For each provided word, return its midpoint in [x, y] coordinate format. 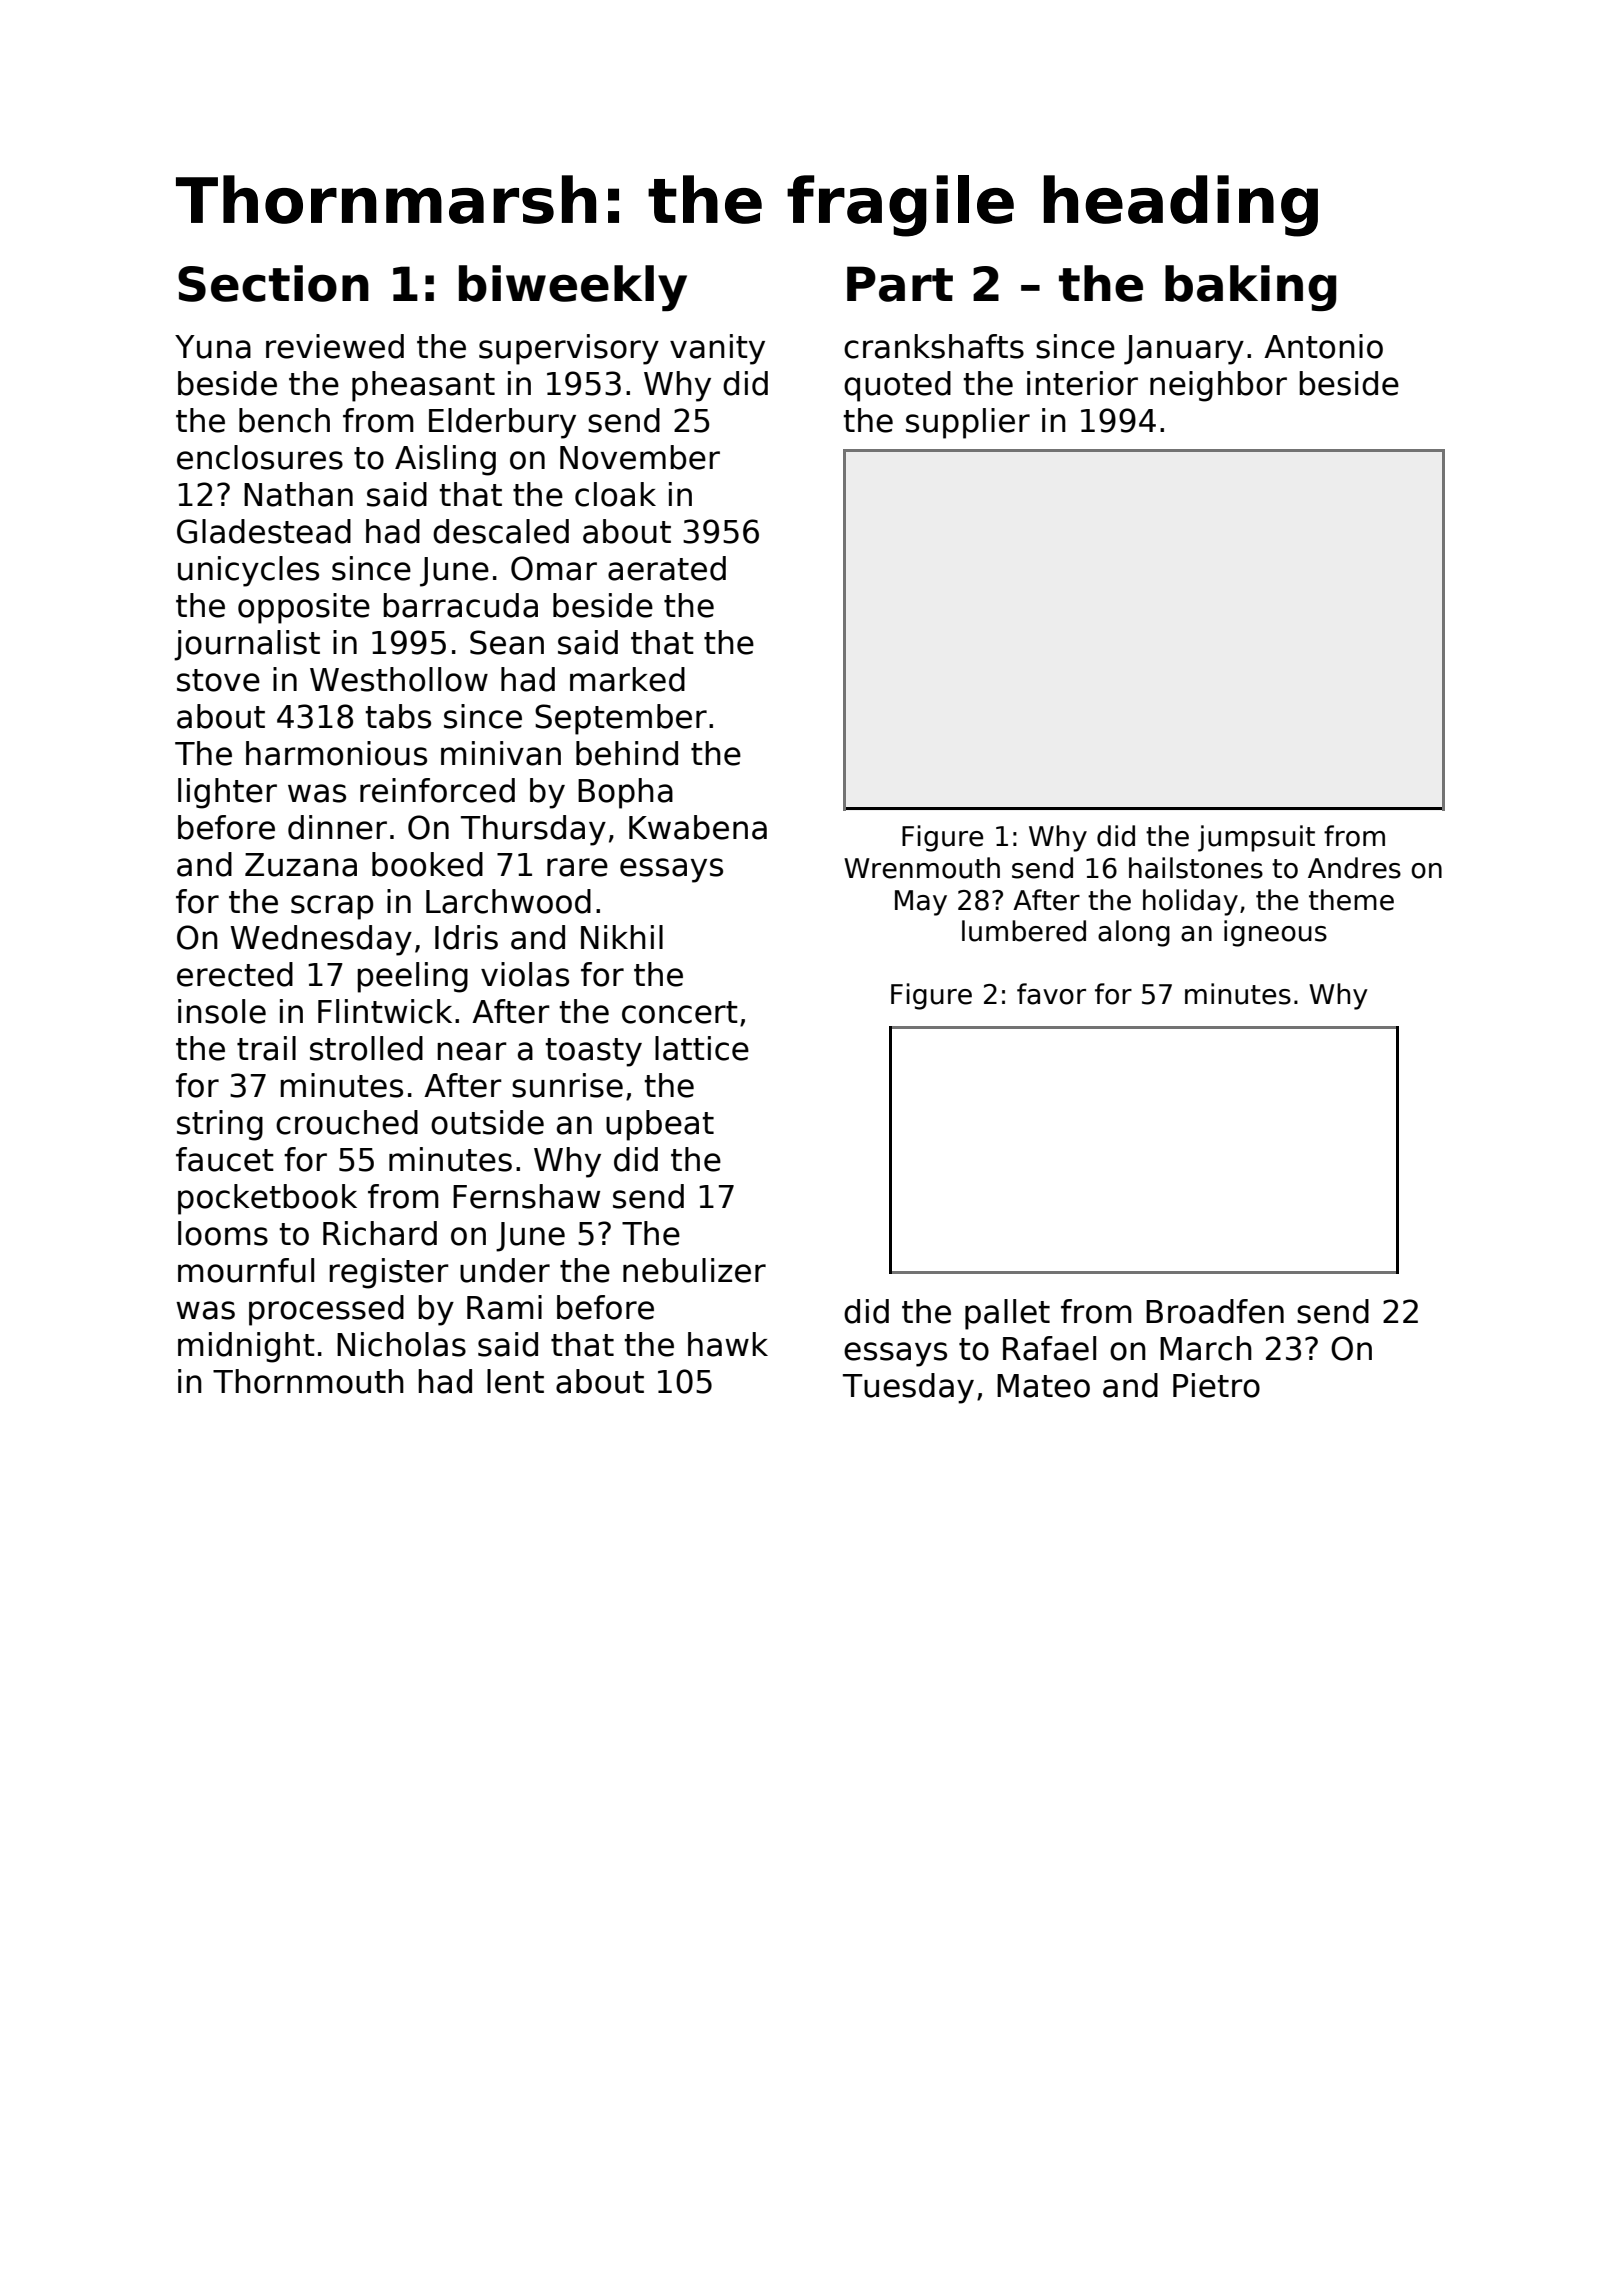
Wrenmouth [922, 868]
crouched [347, 1122]
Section [273, 283]
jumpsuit [1256, 838]
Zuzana [301, 865]
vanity [717, 349]
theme [1351, 900]
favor [1051, 994]
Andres [1354, 868]
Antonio [1323, 346]
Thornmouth [308, 1381]
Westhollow [399, 679]
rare [577, 867]
